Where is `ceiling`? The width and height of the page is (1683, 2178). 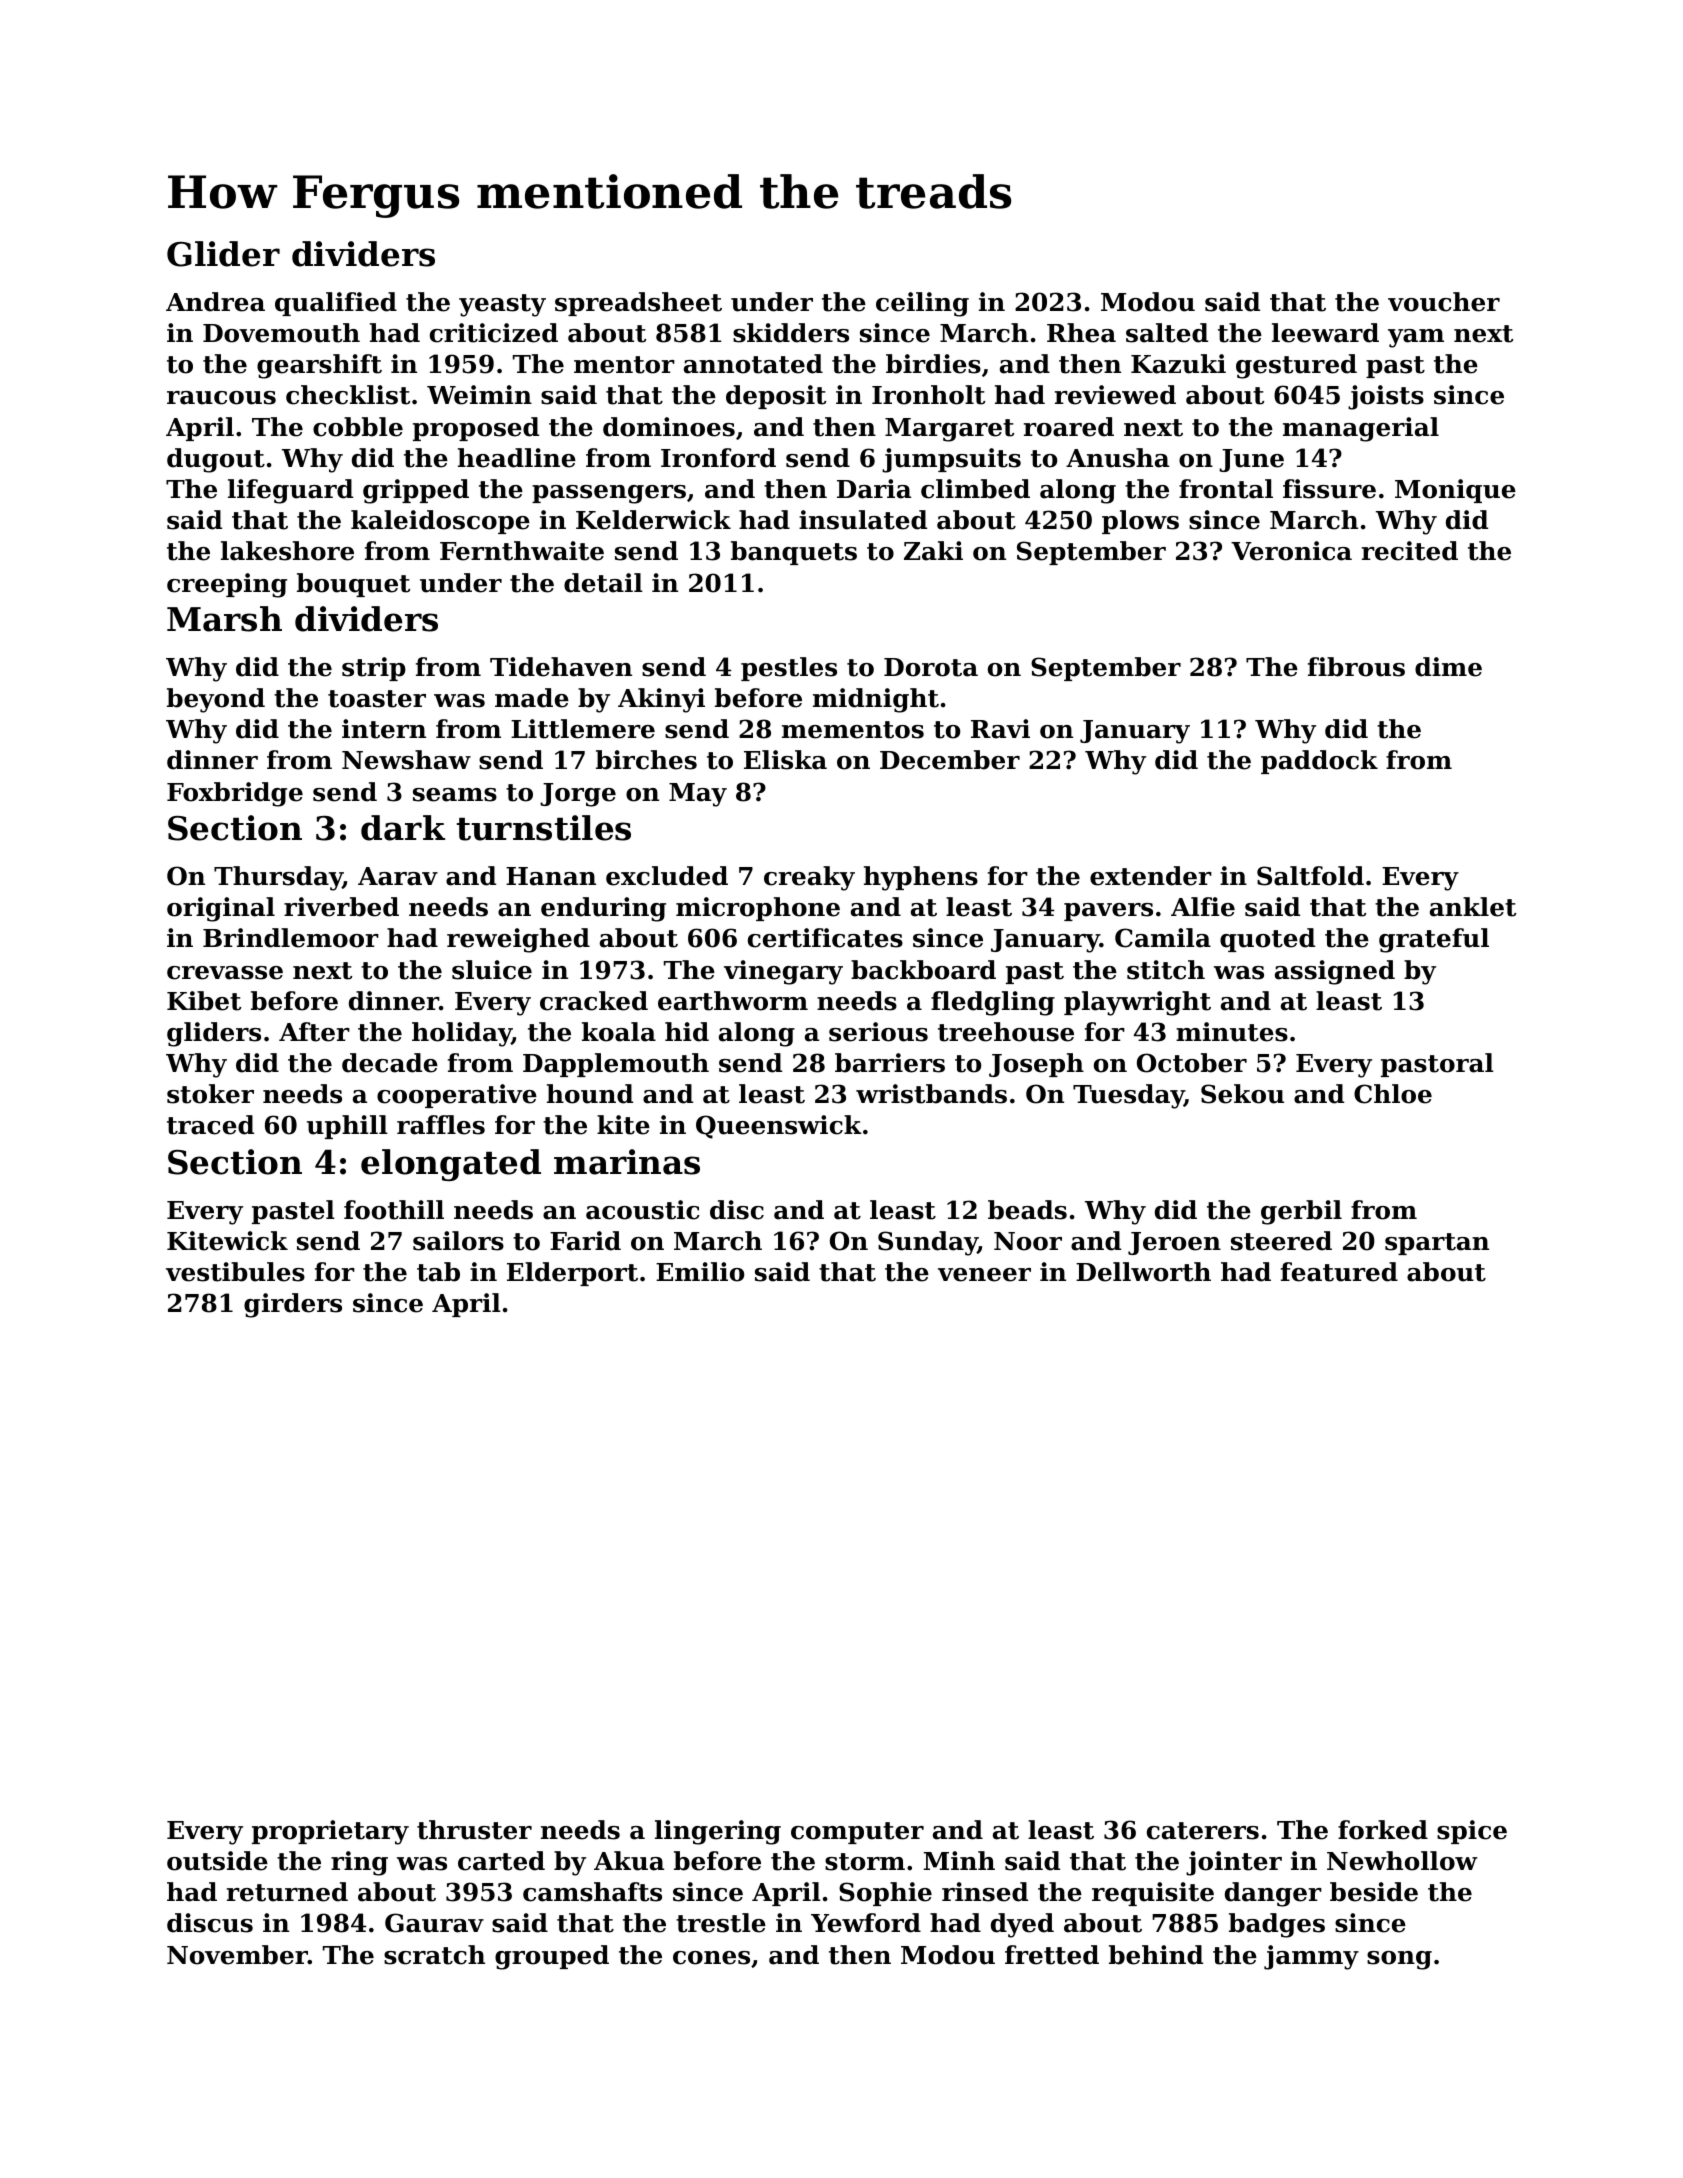 ceiling is located at coordinates (922, 304).
